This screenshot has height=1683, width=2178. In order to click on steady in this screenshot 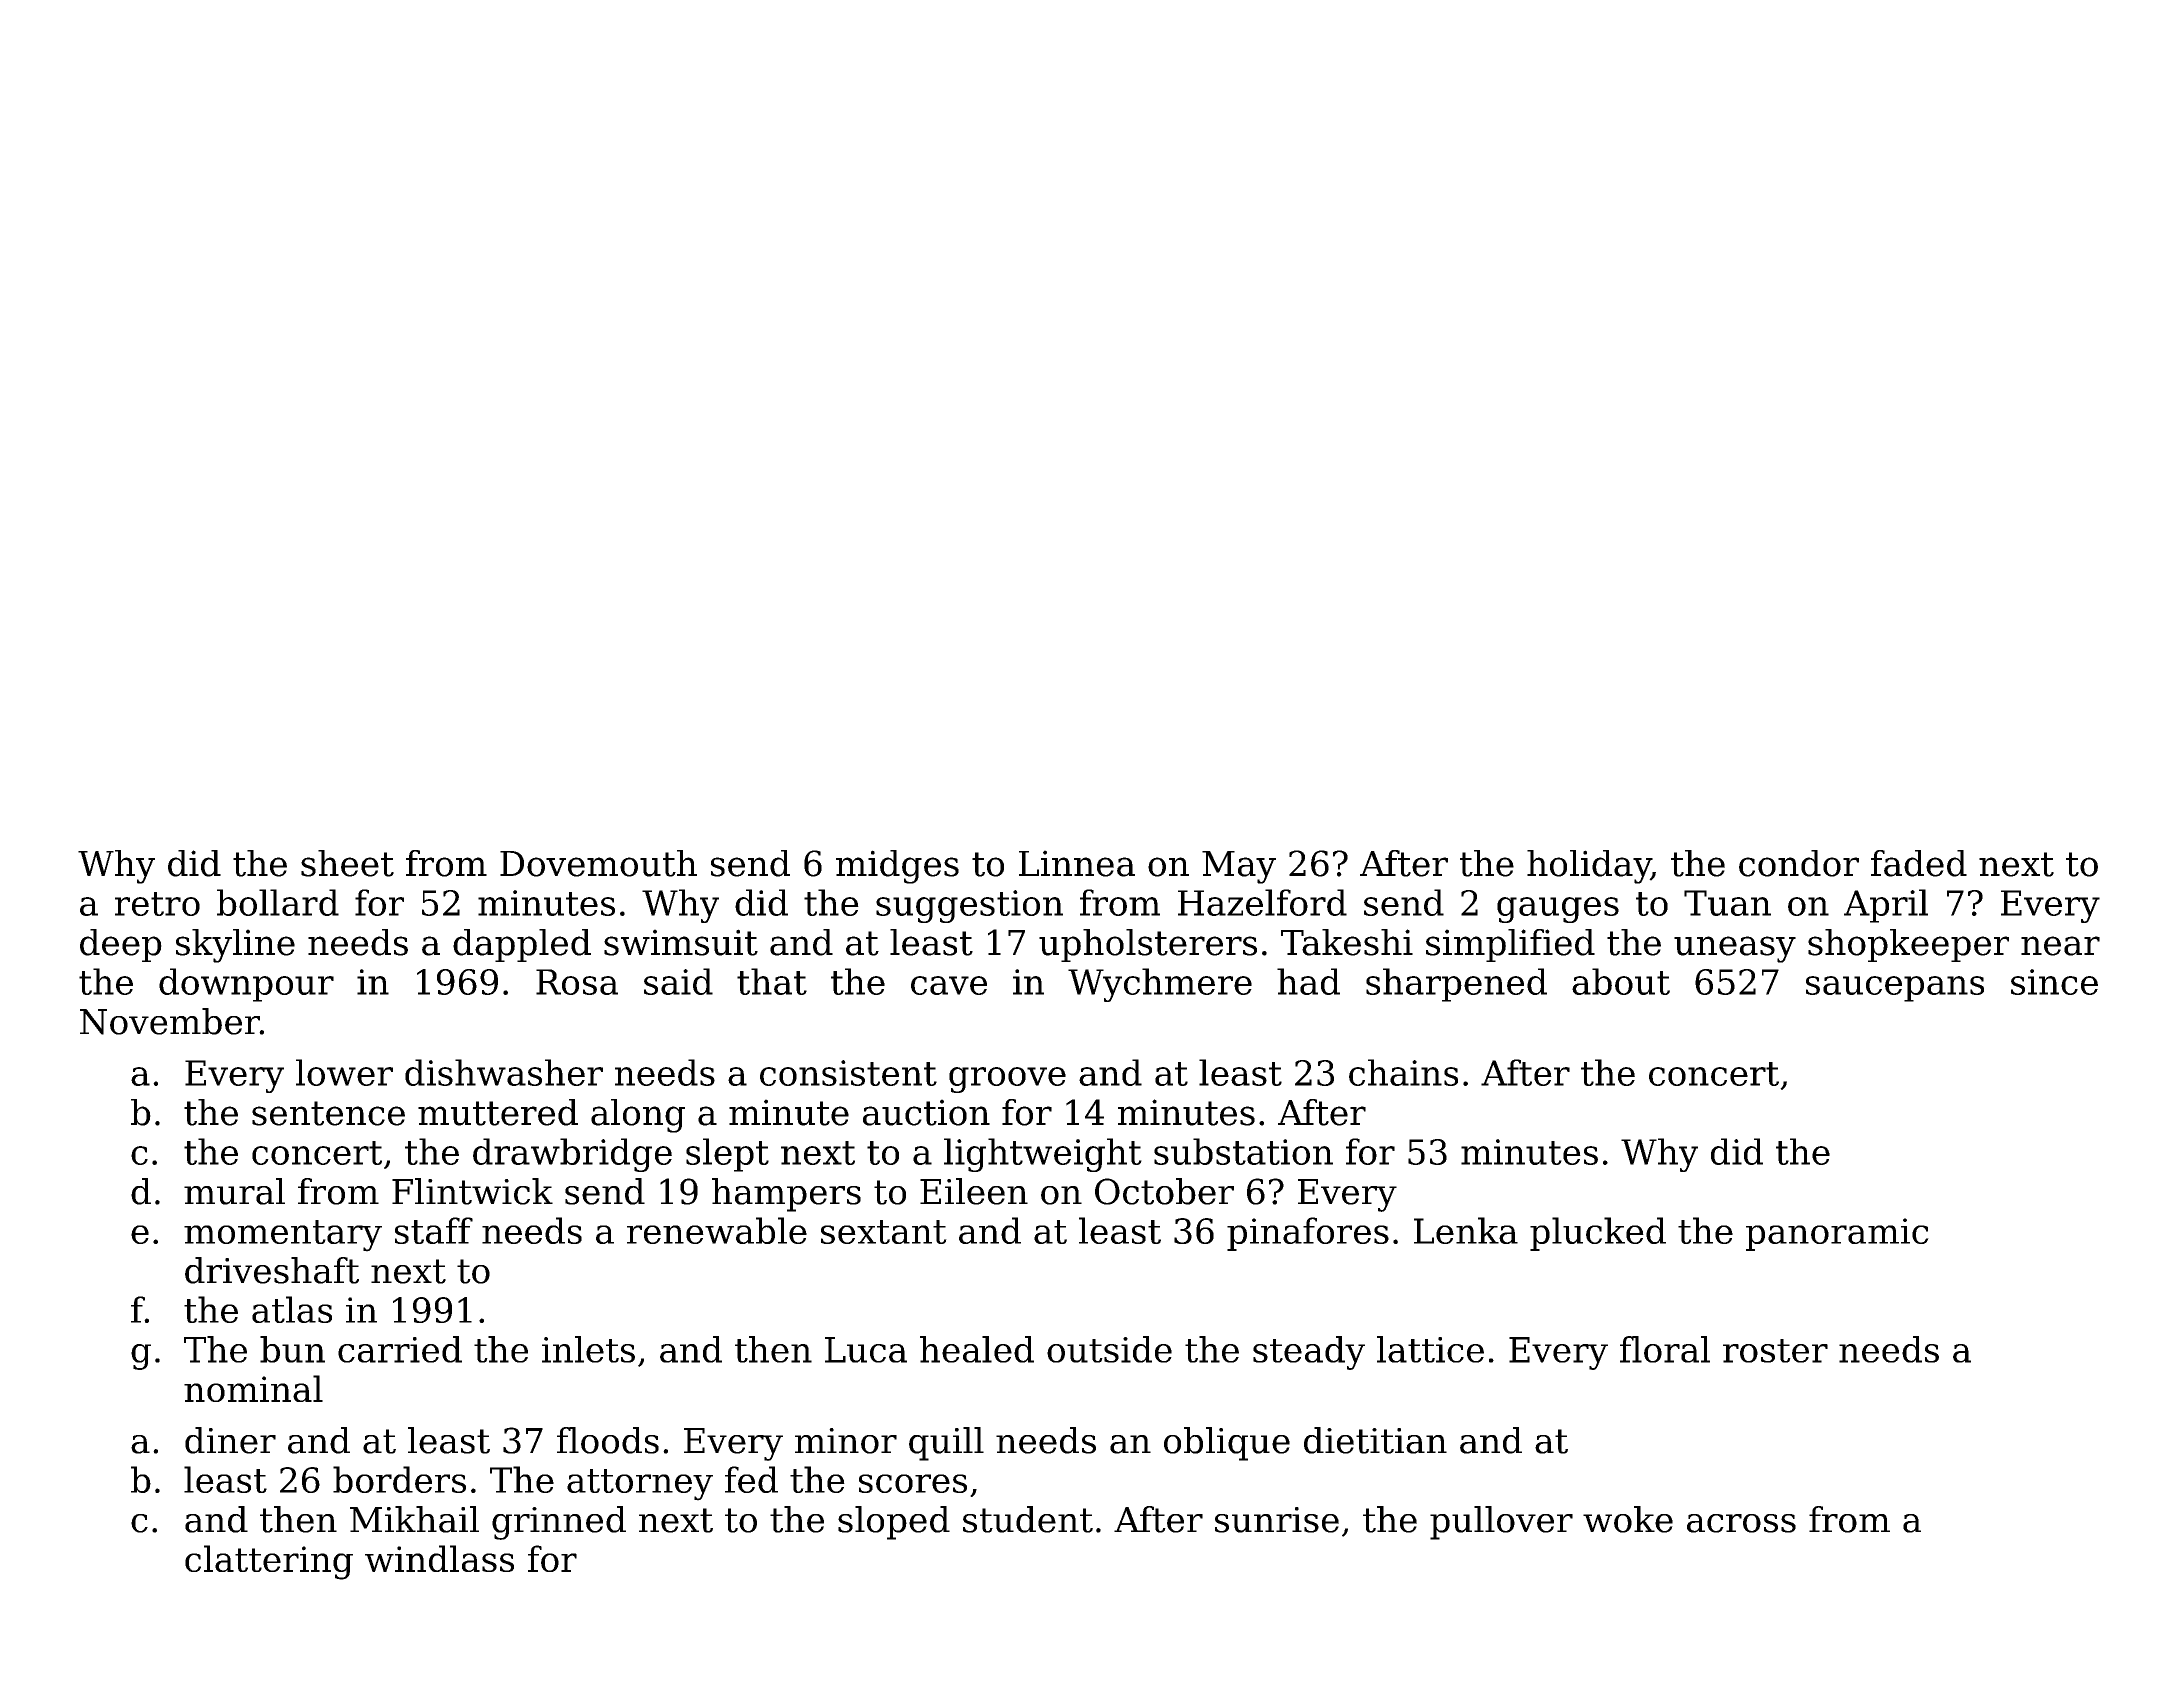, I will do `click(1309, 1353)`.
